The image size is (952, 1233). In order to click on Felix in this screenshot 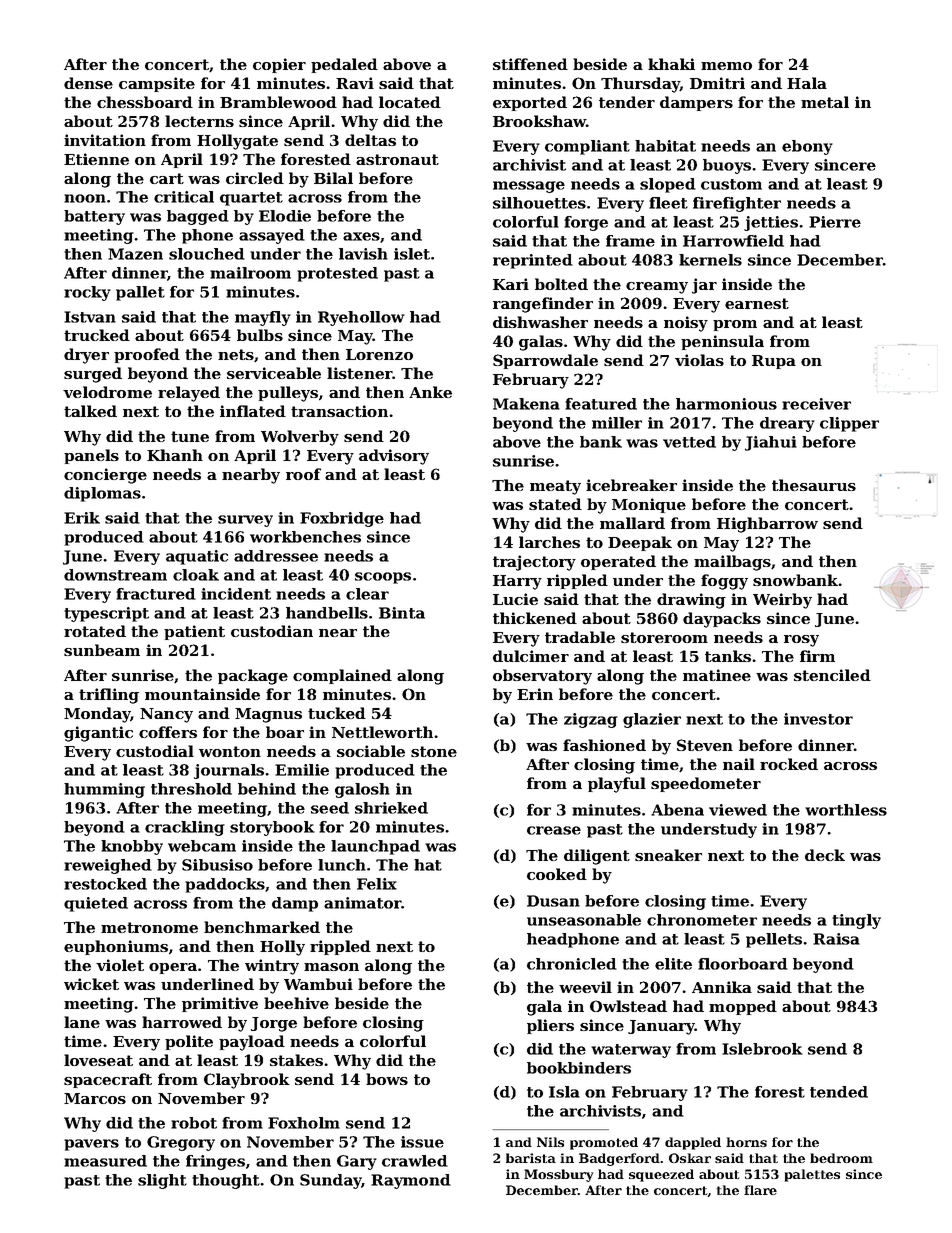, I will do `click(377, 884)`.
